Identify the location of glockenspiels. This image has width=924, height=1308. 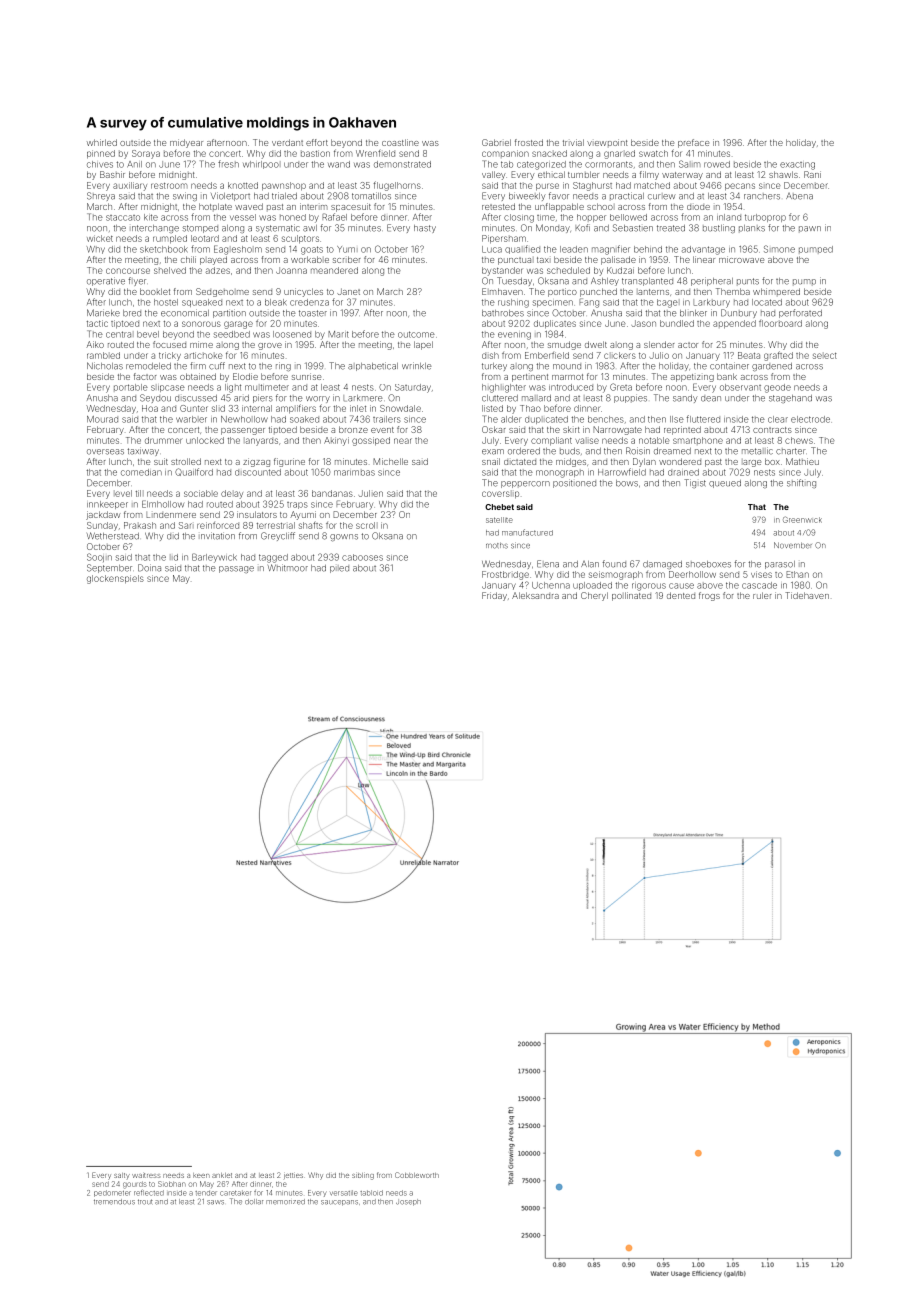
(115, 579).
